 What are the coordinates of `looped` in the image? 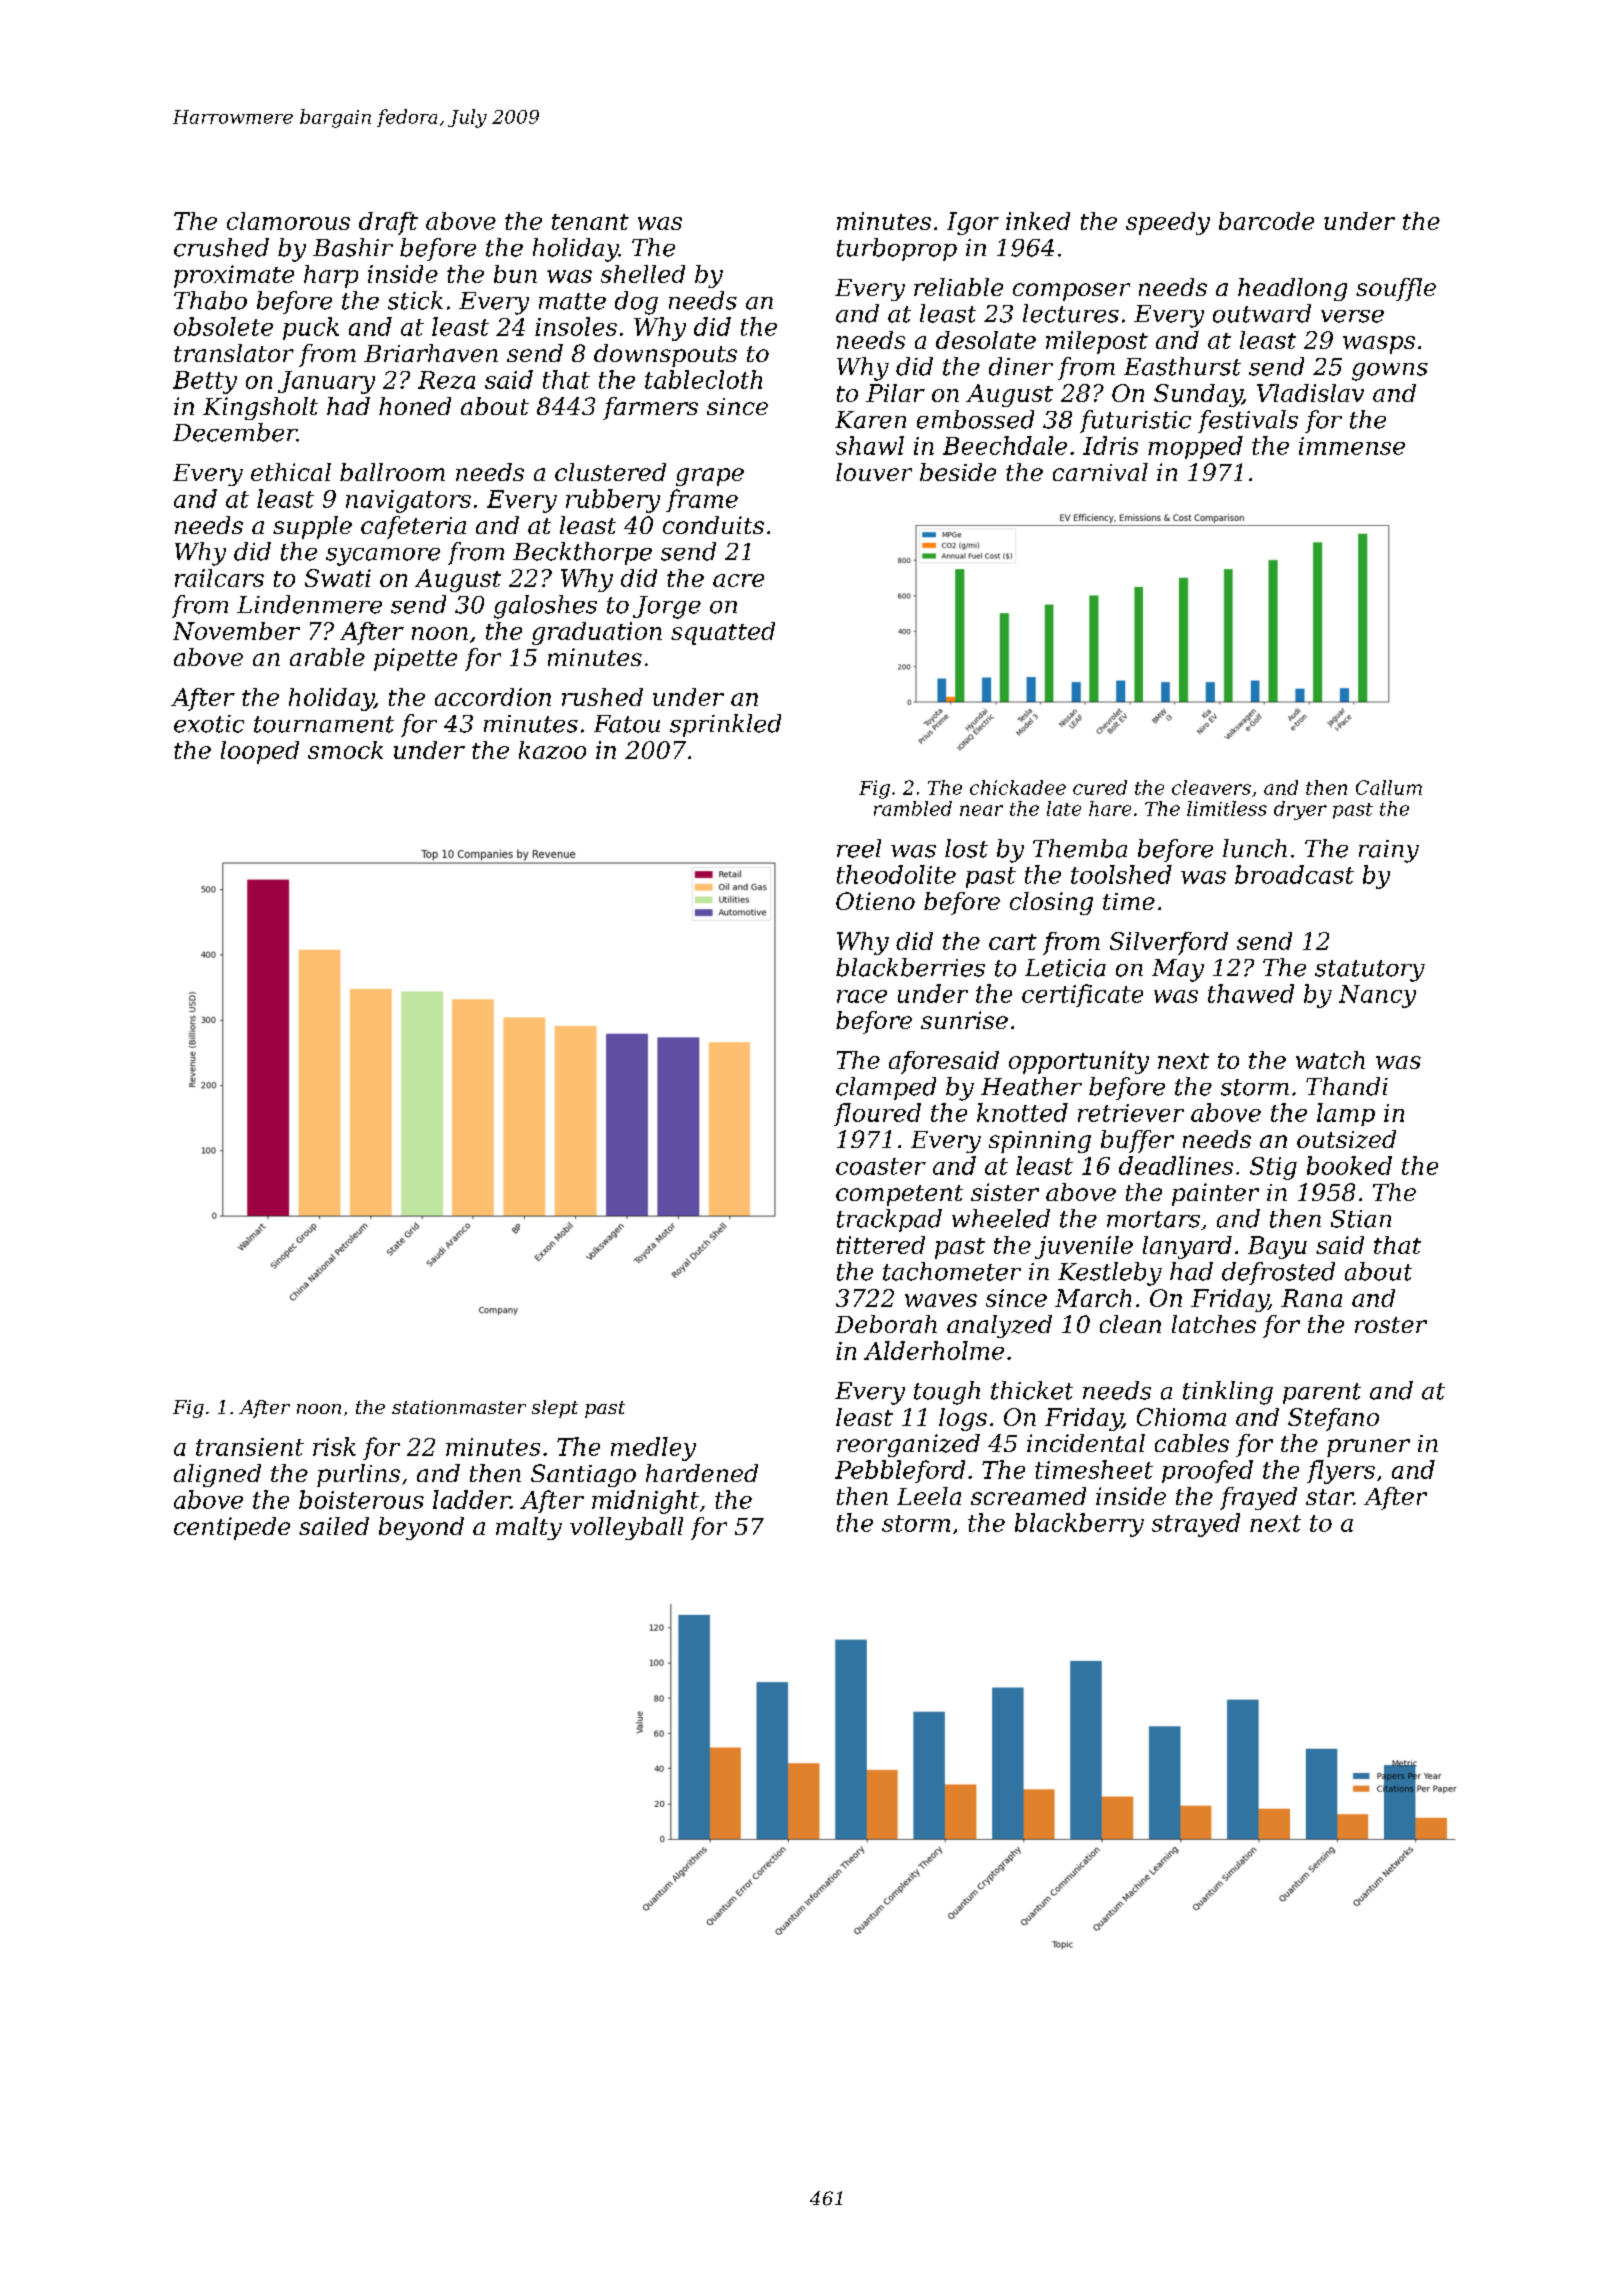 It's located at (260, 752).
